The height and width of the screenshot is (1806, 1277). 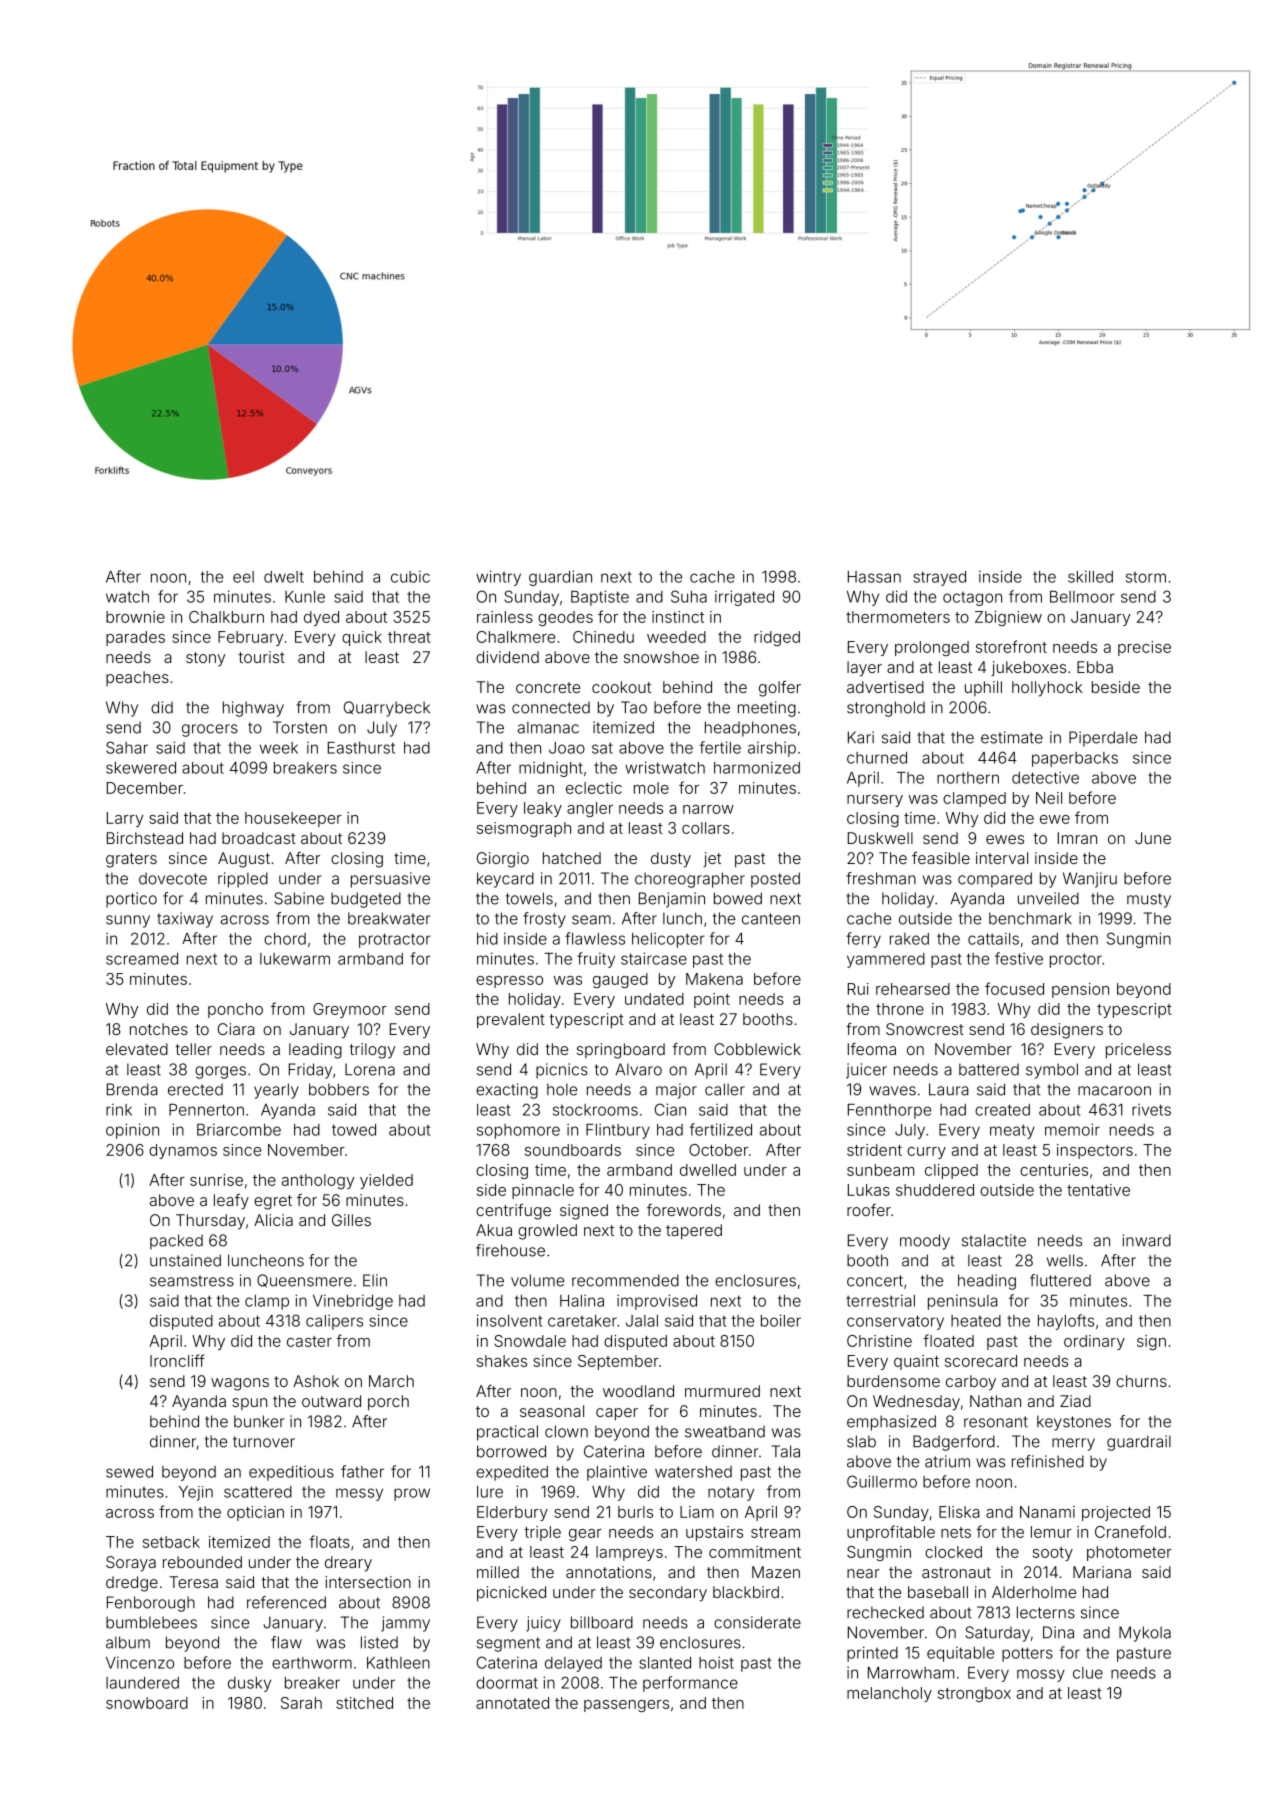 What do you see at coordinates (974, 1694) in the screenshot?
I see `strongbox` at bounding box center [974, 1694].
